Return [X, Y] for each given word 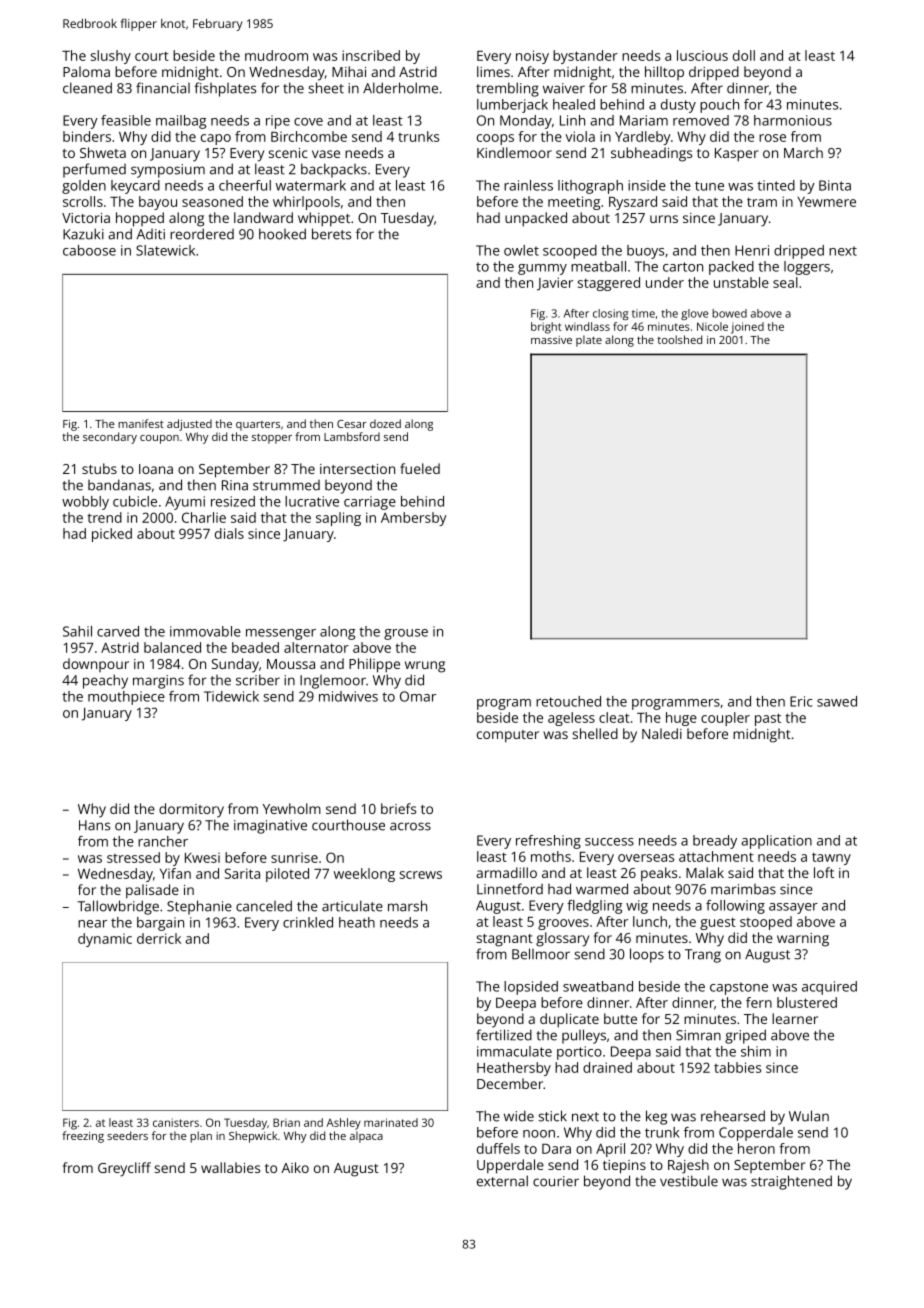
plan [201, 1137]
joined [747, 328]
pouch [719, 106]
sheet [326, 88]
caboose [89, 250]
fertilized [504, 1035]
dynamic [105, 940]
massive [551, 340]
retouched [568, 701]
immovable [205, 631]
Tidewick [231, 696]
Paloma [86, 71]
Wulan [809, 1116]
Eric [801, 701]
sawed [837, 701]
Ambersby [414, 519]
